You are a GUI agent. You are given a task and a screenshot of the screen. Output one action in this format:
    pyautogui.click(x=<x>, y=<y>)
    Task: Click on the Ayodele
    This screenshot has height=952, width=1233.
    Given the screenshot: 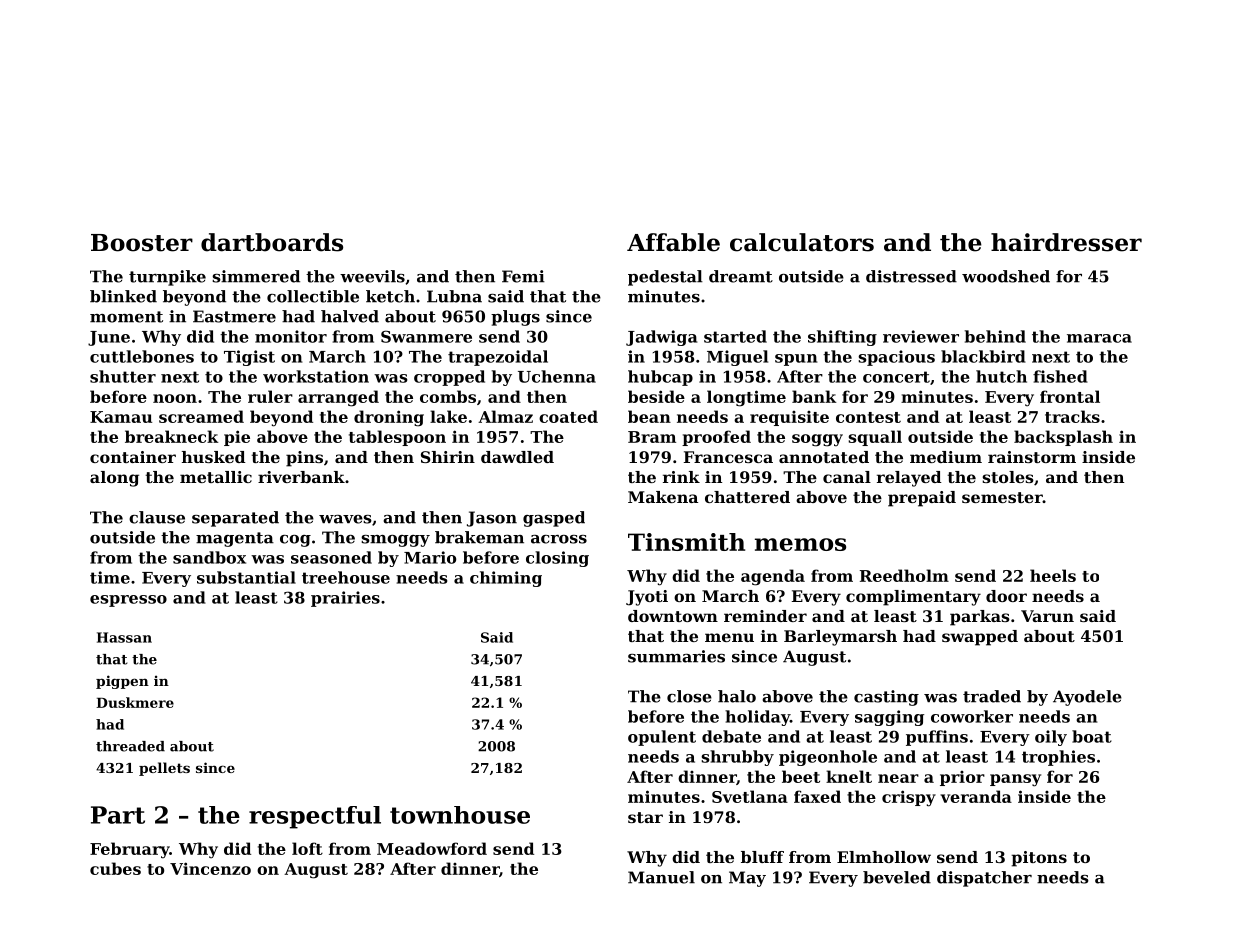 What is the action you would take?
    pyautogui.click(x=1087, y=698)
